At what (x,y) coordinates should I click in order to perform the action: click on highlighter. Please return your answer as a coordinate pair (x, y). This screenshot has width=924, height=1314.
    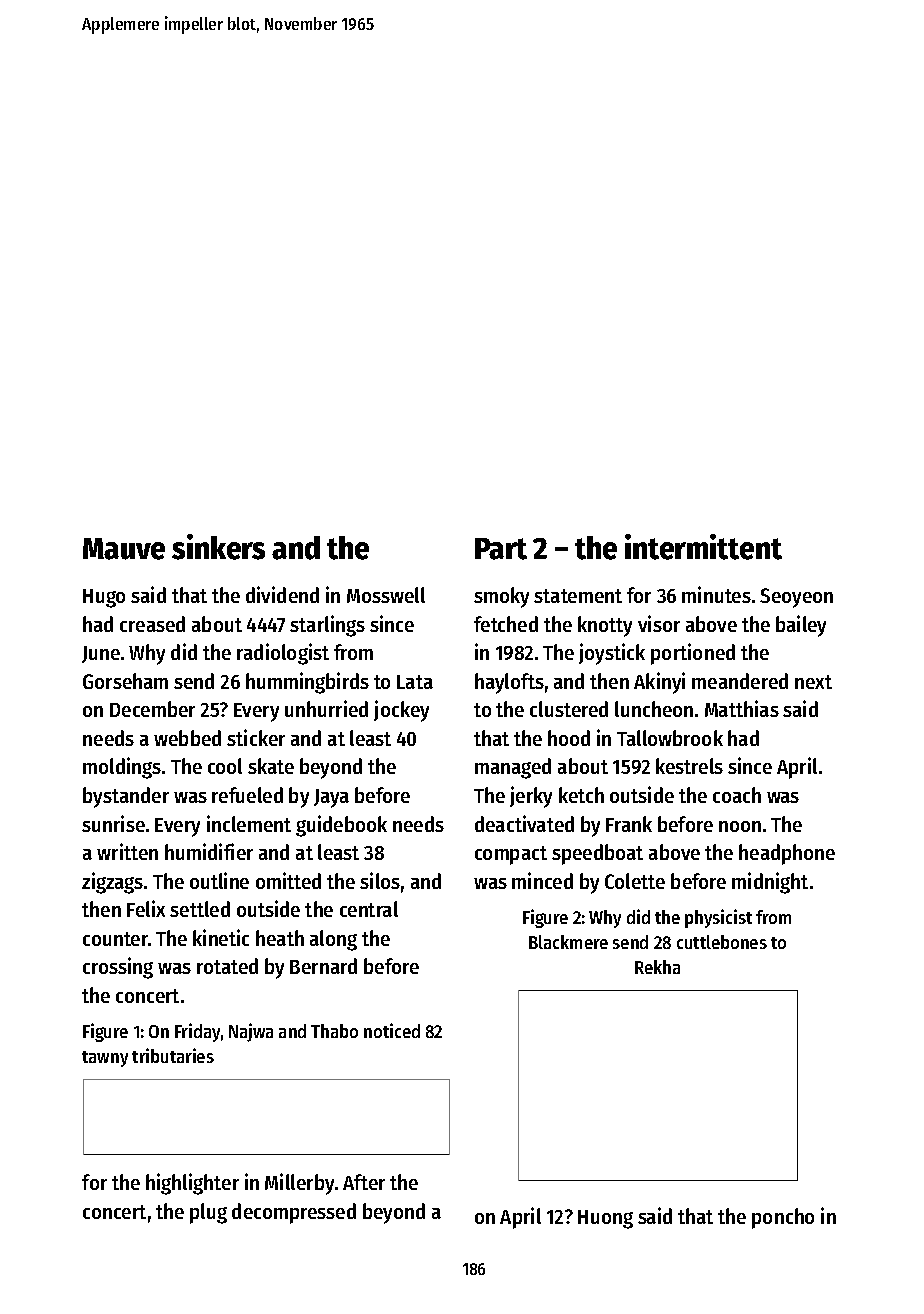
    Looking at the image, I should click on (192, 1184).
